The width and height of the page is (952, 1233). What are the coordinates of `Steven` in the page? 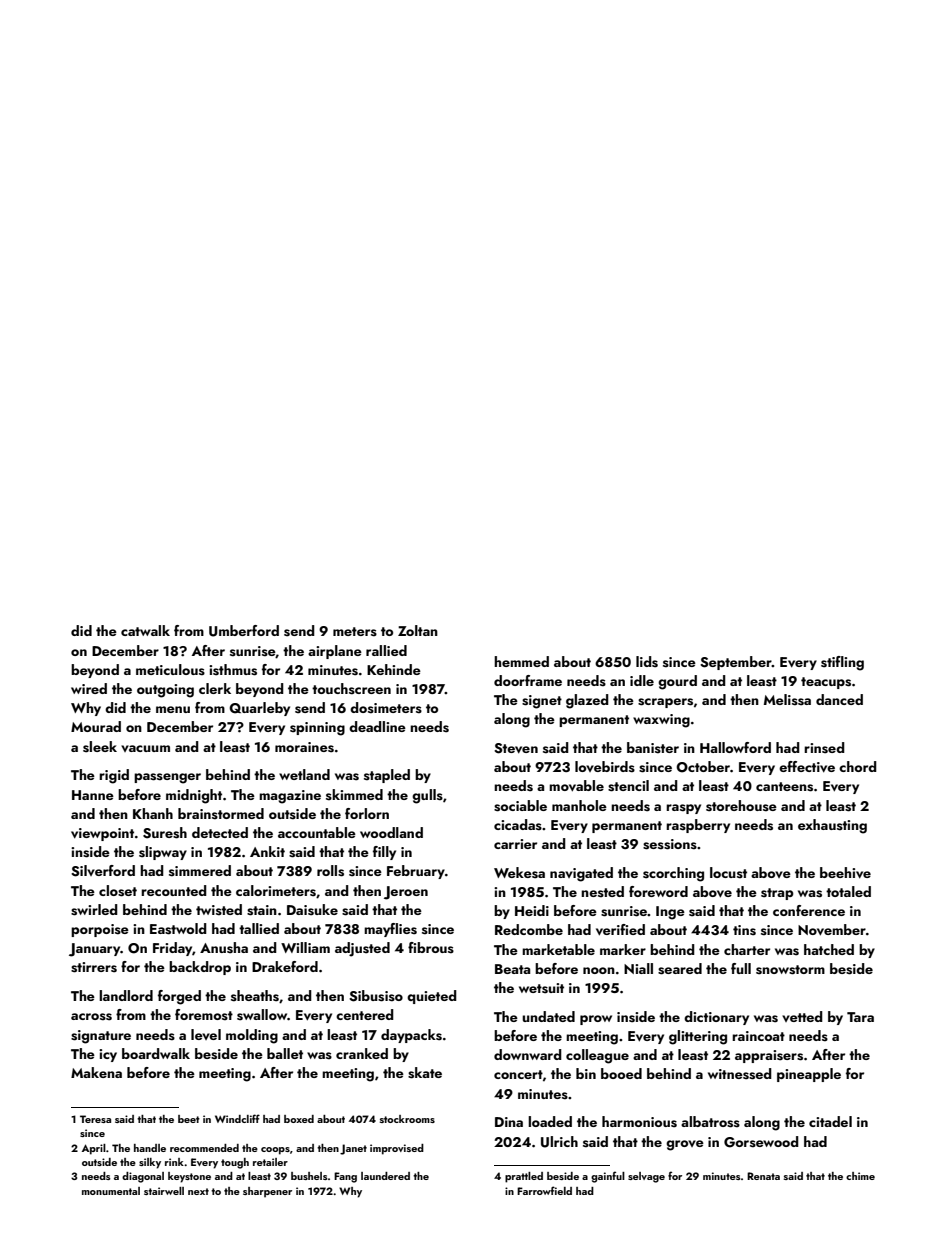 It's located at (516, 748).
